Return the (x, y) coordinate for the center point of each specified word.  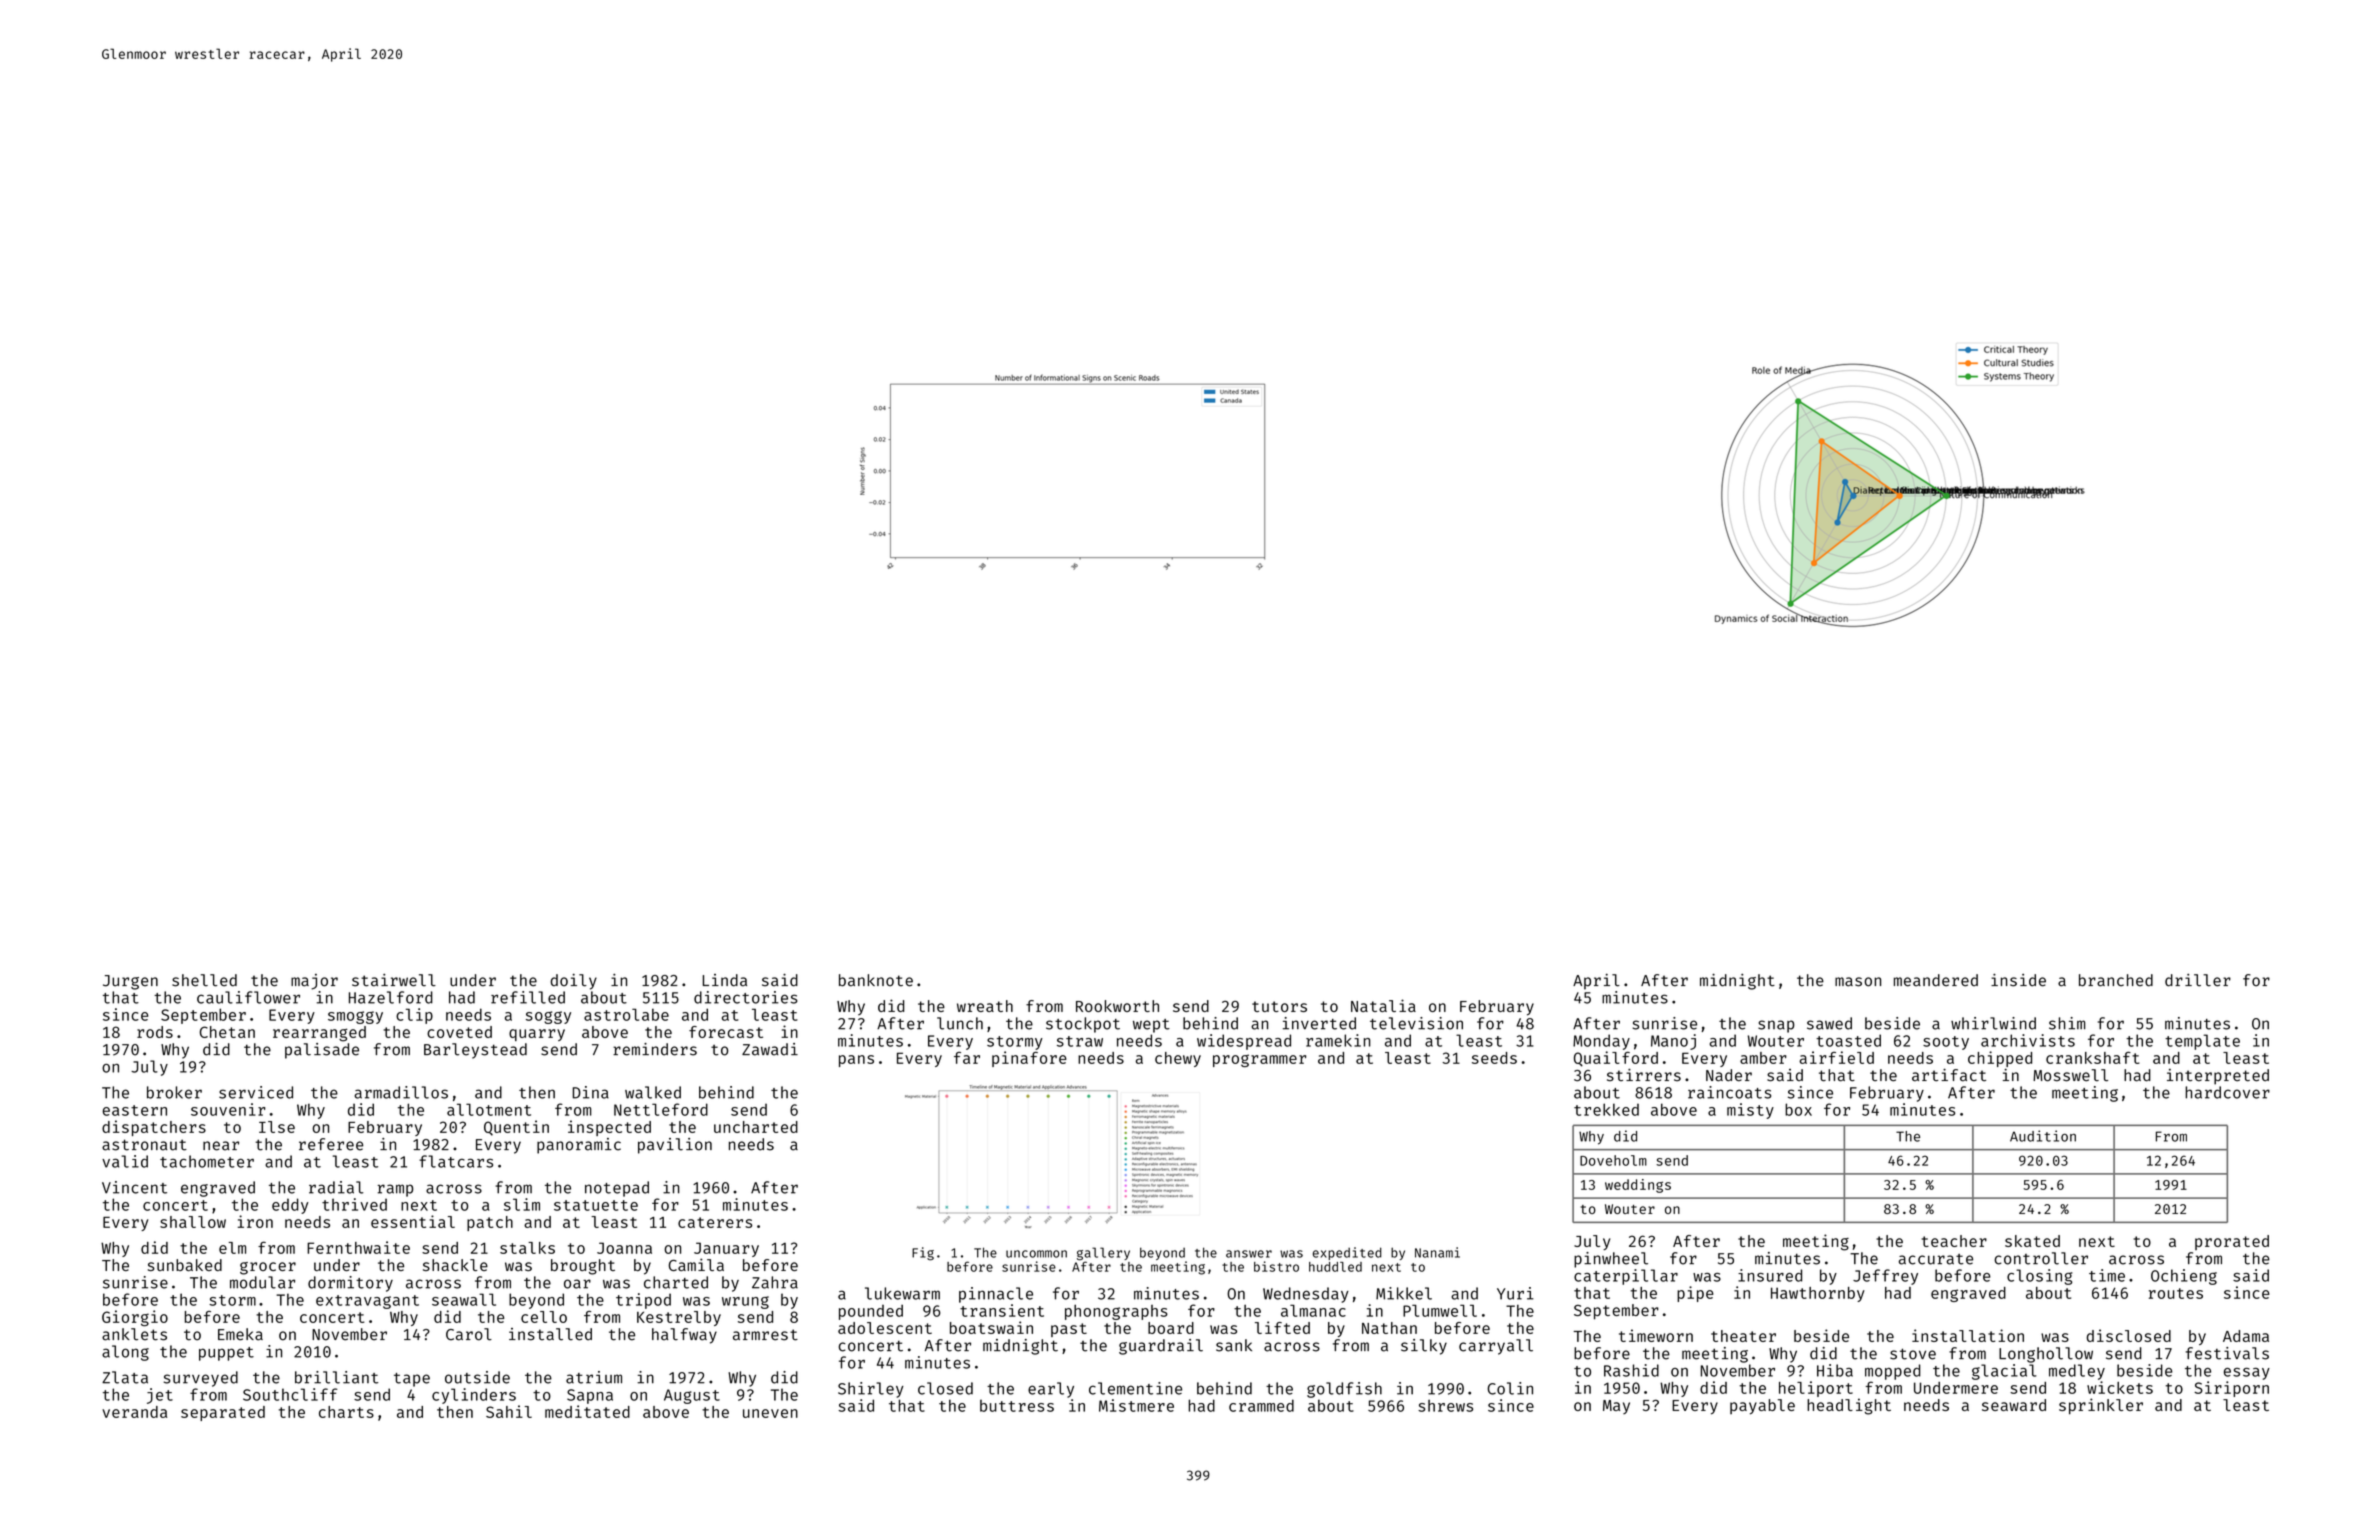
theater (1743, 1336)
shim (2067, 1023)
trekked (1606, 1109)
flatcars (456, 1161)
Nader (1729, 1075)
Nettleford (661, 1109)
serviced (256, 1092)
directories (746, 997)
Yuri (1515, 1293)
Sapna (590, 1396)
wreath (985, 1006)
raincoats (1729, 1092)
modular (262, 1282)
